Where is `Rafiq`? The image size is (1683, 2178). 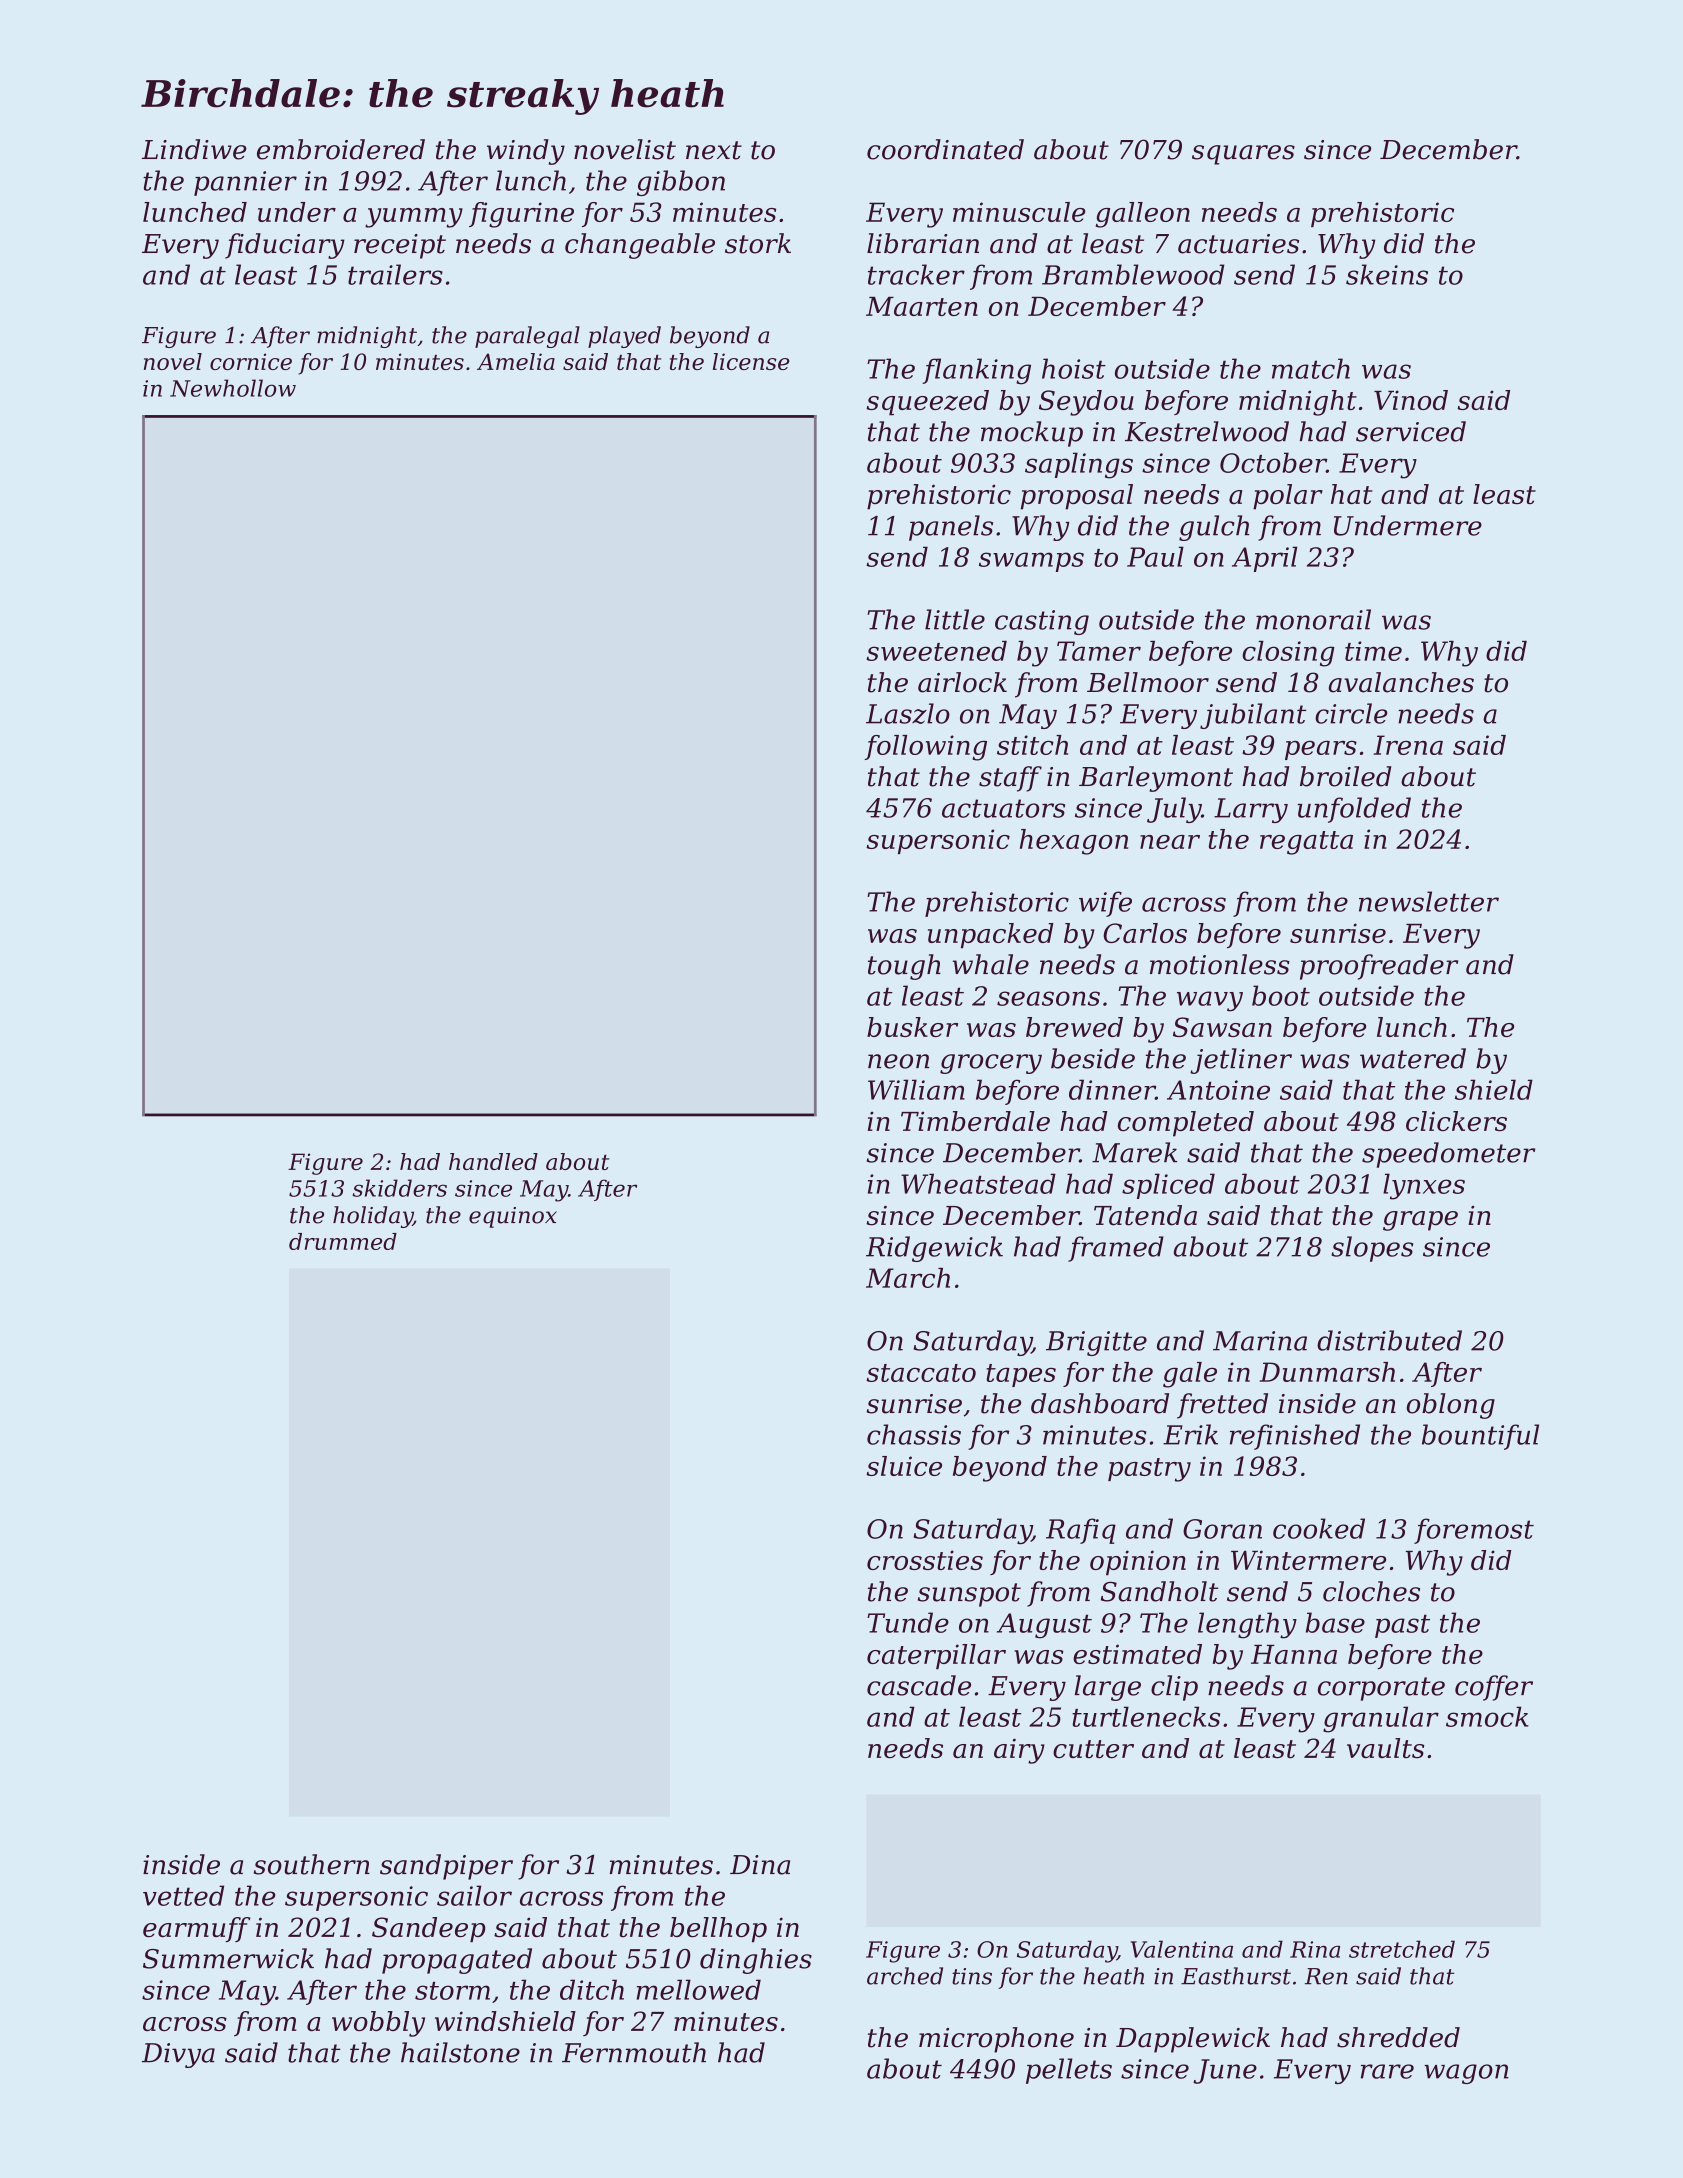 Rafiq is located at coordinates (1081, 1531).
